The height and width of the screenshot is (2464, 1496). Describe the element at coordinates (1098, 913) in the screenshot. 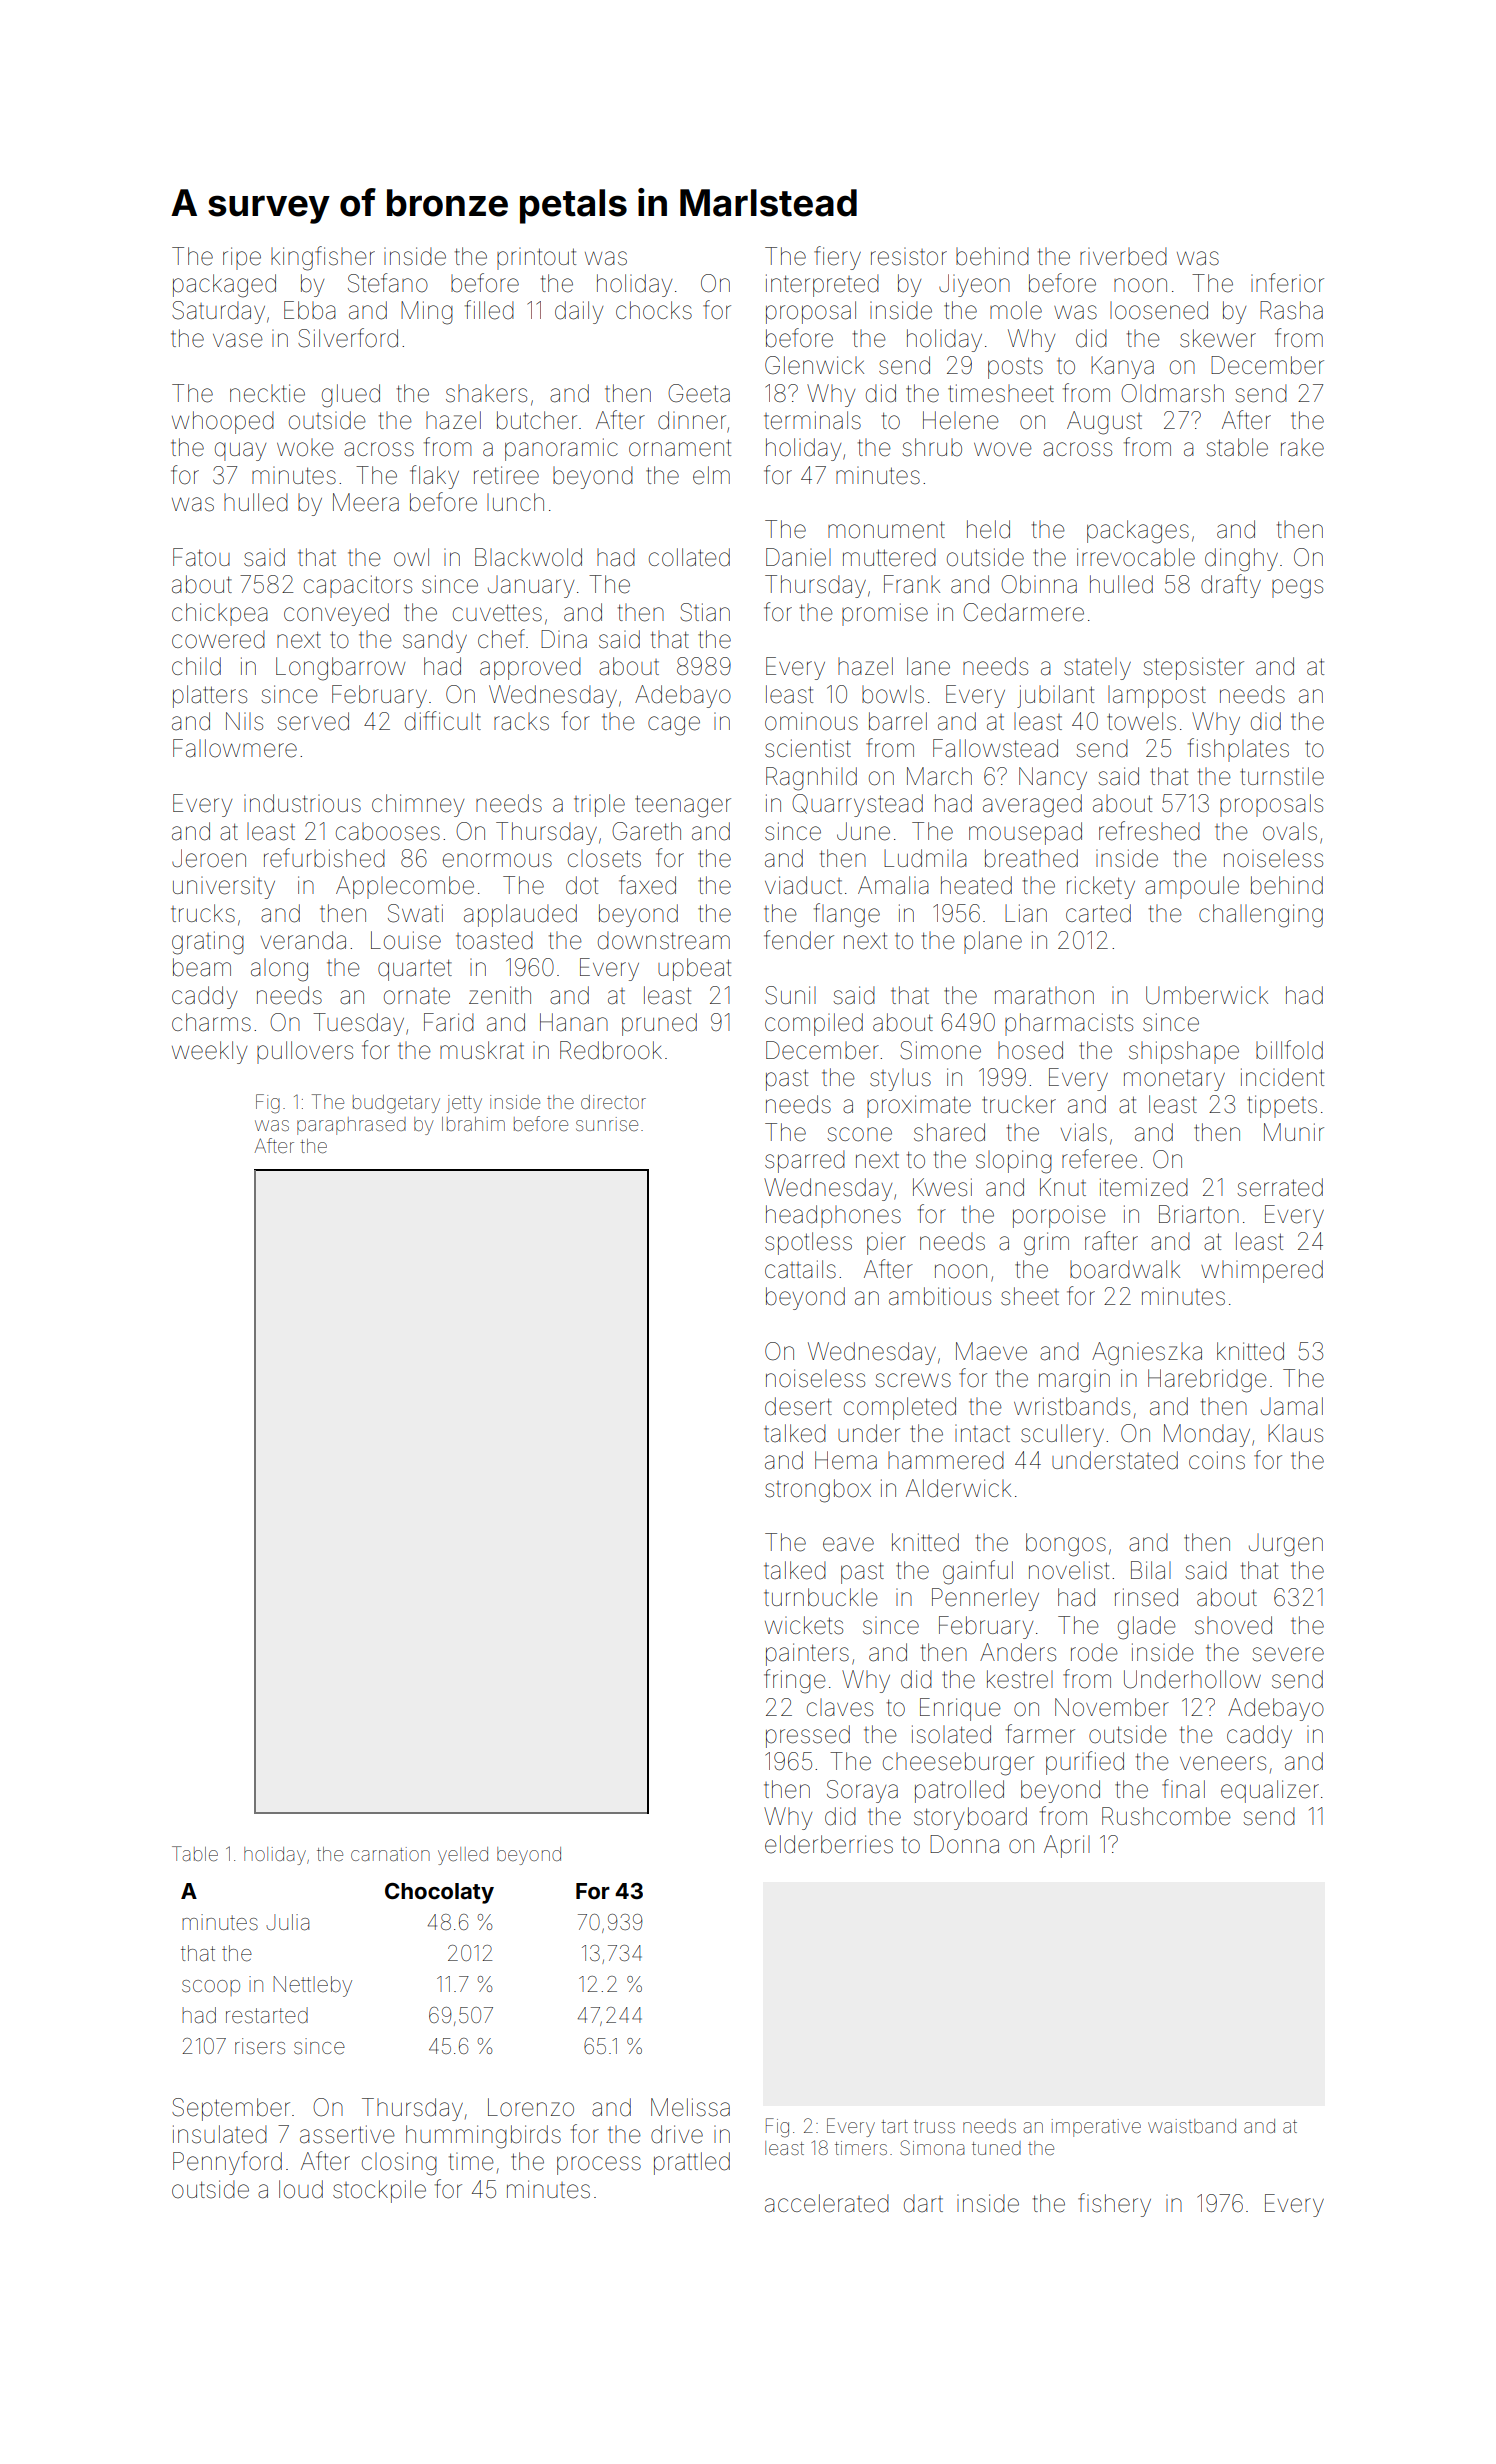

I see `carted` at that location.
